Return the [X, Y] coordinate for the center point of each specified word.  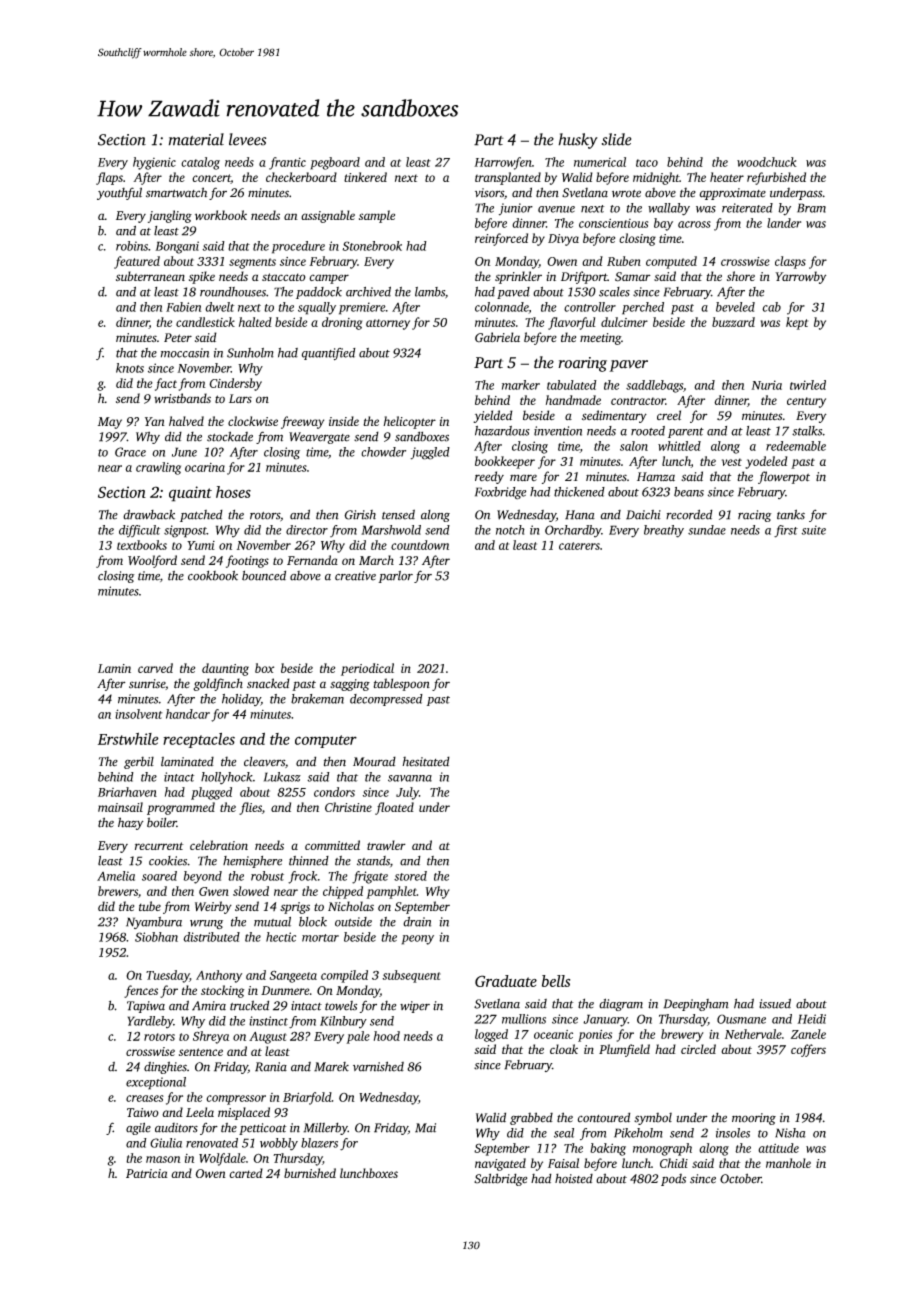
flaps [109, 178]
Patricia [147, 1173]
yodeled [766, 462]
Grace [130, 452]
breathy [664, 531]
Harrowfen [503, 163]
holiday [241, 700]
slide [616, 139]
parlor [395, 577]
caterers [579, 546]
